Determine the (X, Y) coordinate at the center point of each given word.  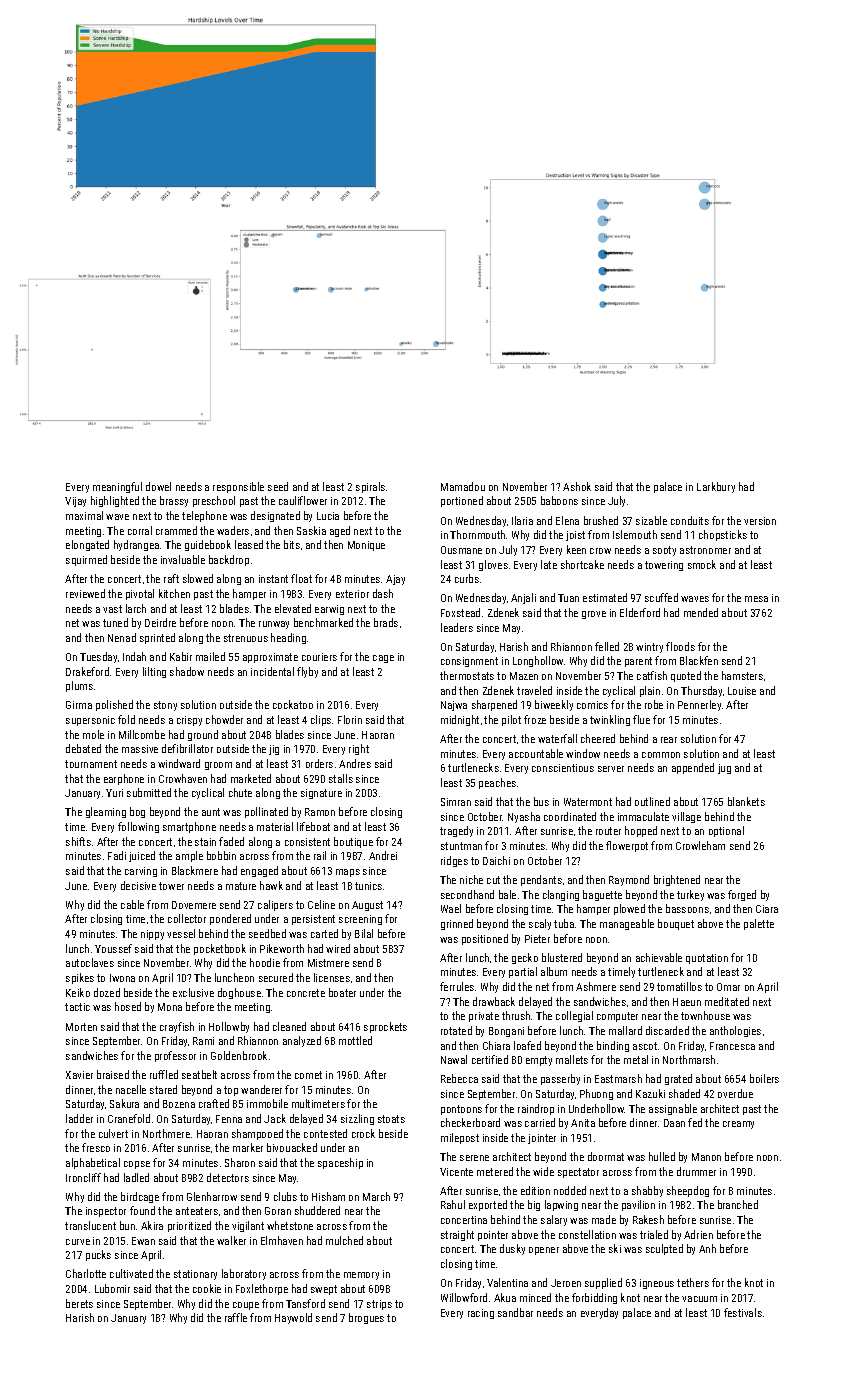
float (301, 578)
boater (342, 992)
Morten (81, 1027)
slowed (198, 578)
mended (701, 612)
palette (759, 924)
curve (78, 1242)
